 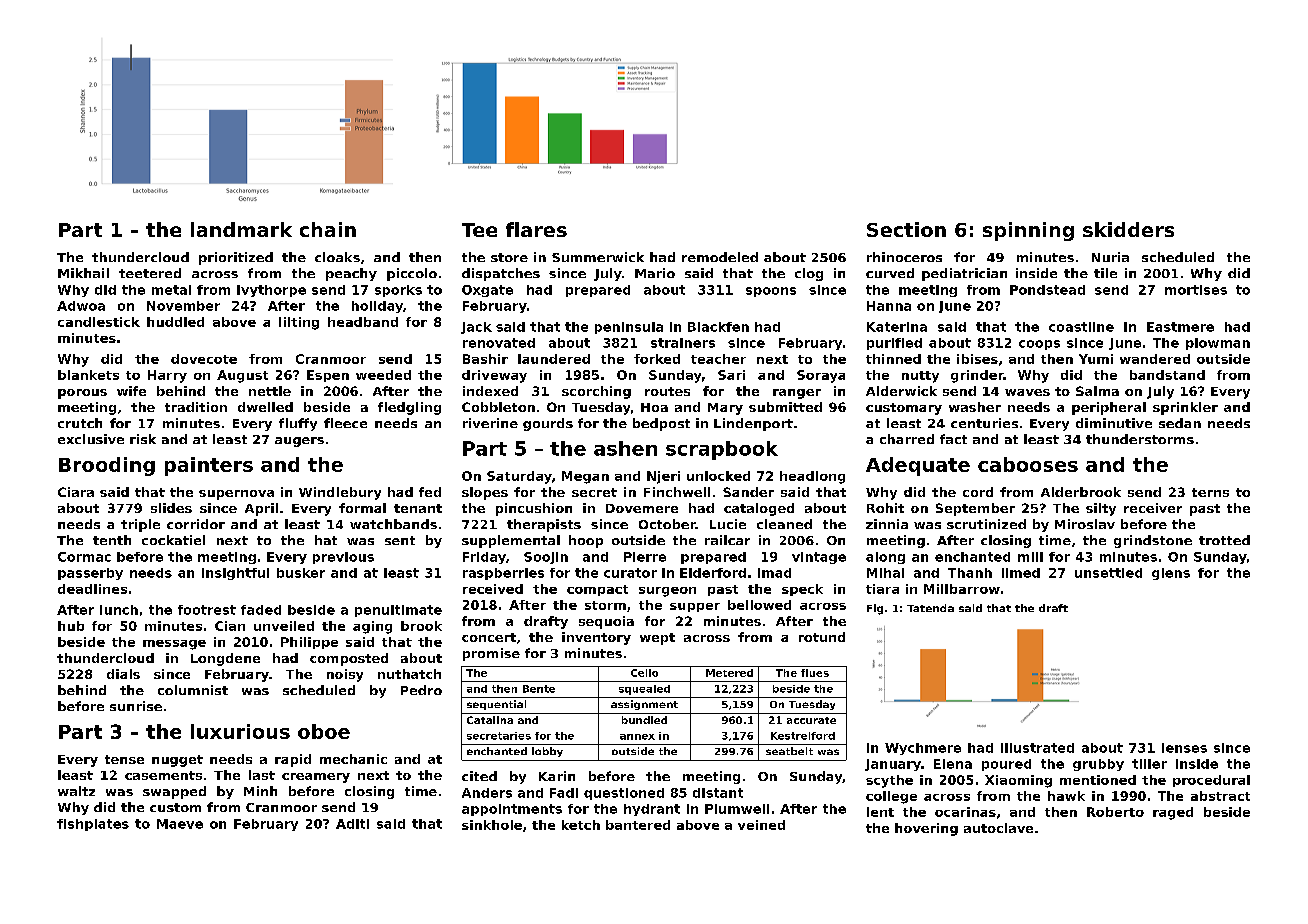 I want to click on Section, so click(x=906, y=229).
